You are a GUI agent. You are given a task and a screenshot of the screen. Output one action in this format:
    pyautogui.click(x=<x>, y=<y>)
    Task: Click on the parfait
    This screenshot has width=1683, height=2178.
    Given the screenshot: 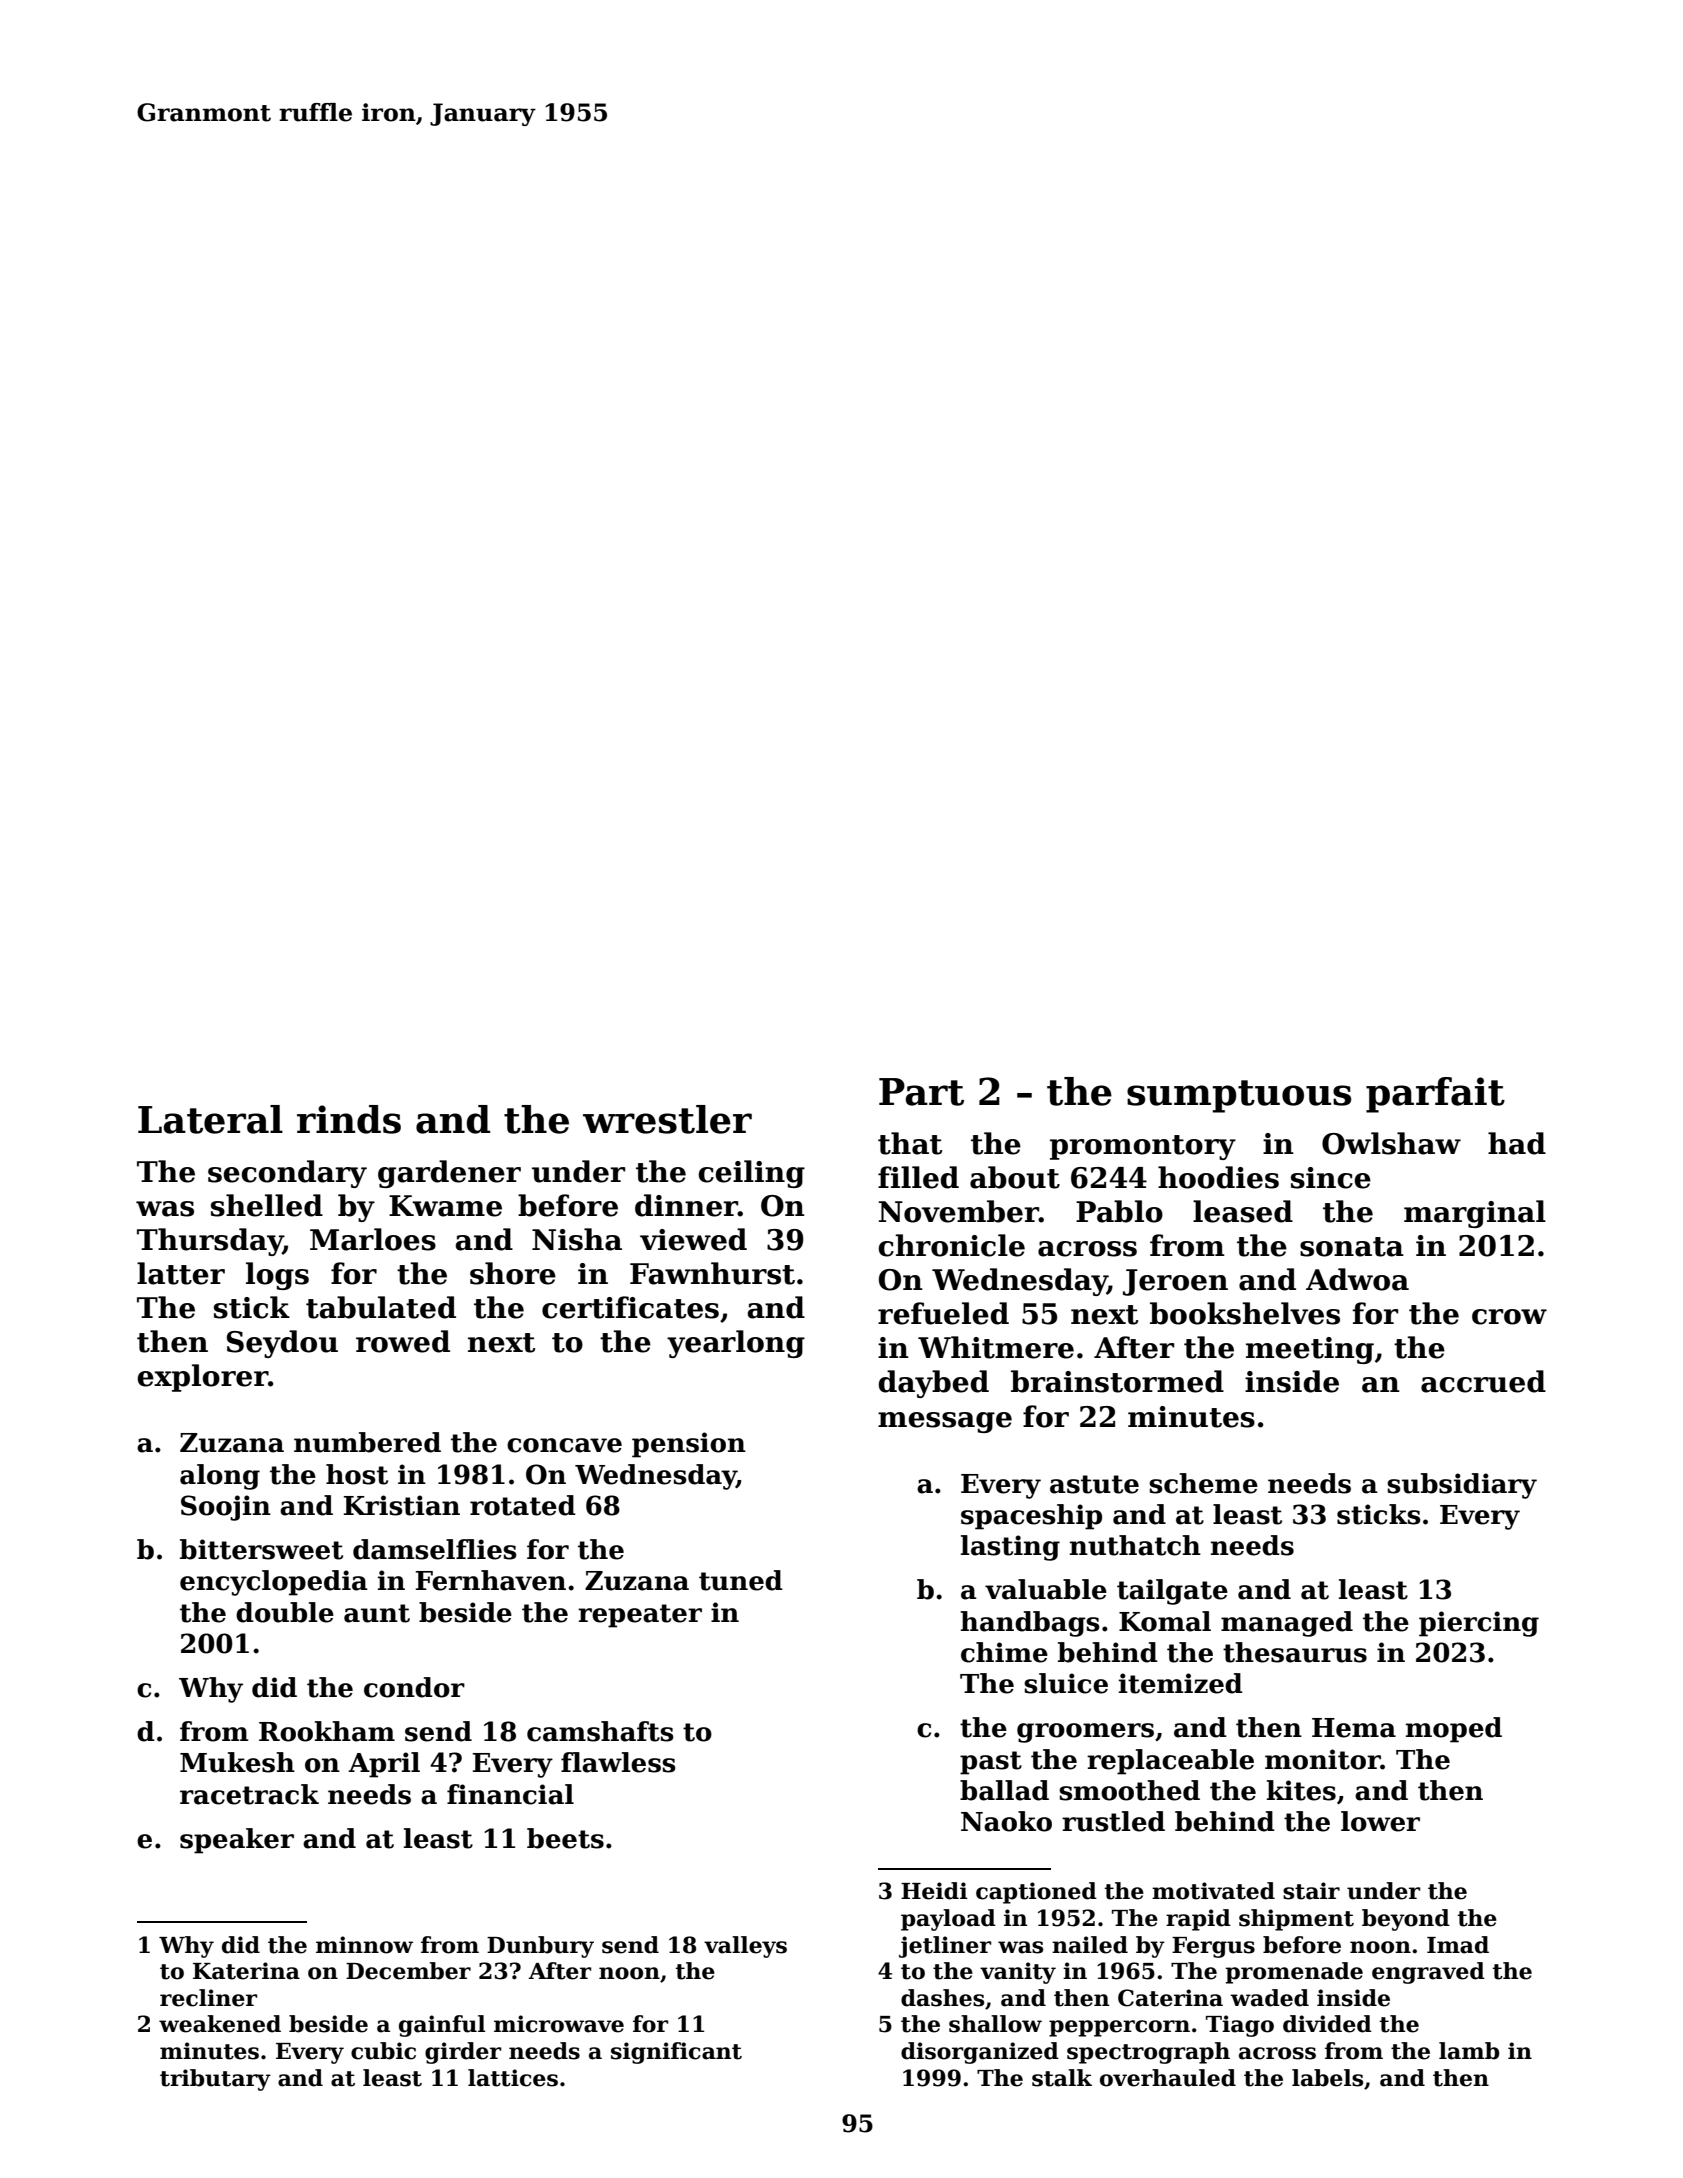 What is the action you would take?
    pyautogui.click(x=1435, y=1095)
